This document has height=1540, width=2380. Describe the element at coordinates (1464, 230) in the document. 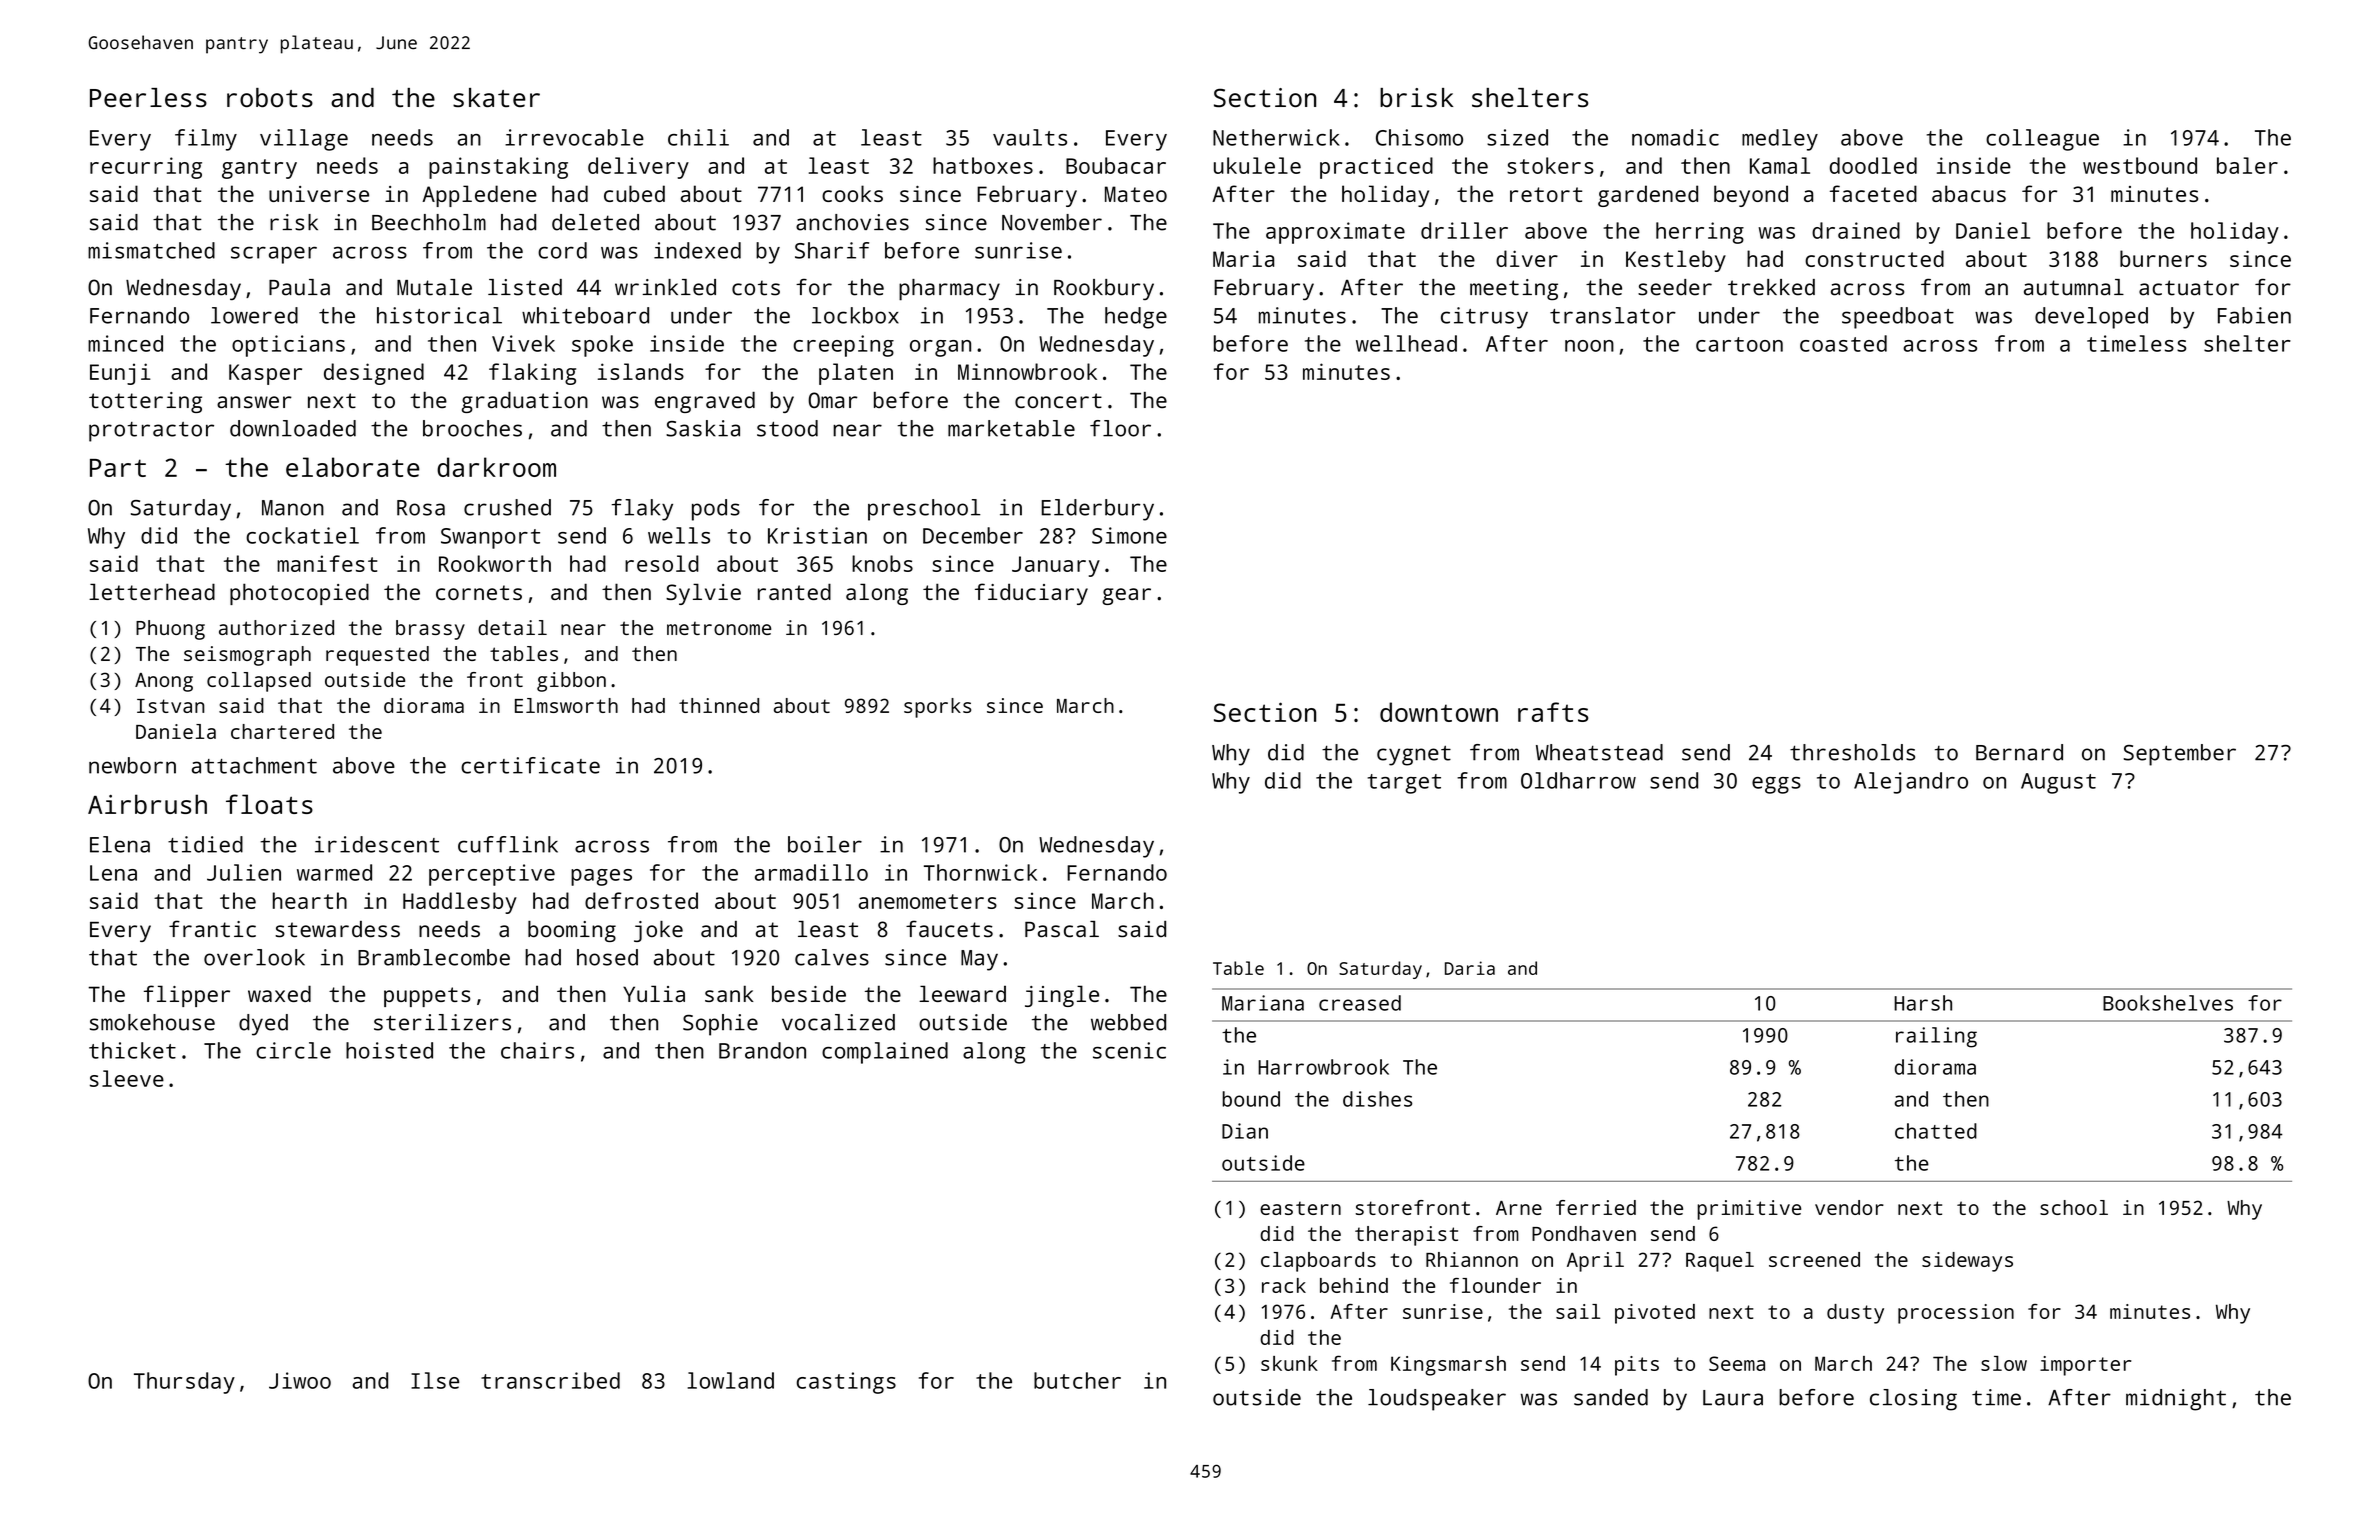

I see `driller` at that location.
